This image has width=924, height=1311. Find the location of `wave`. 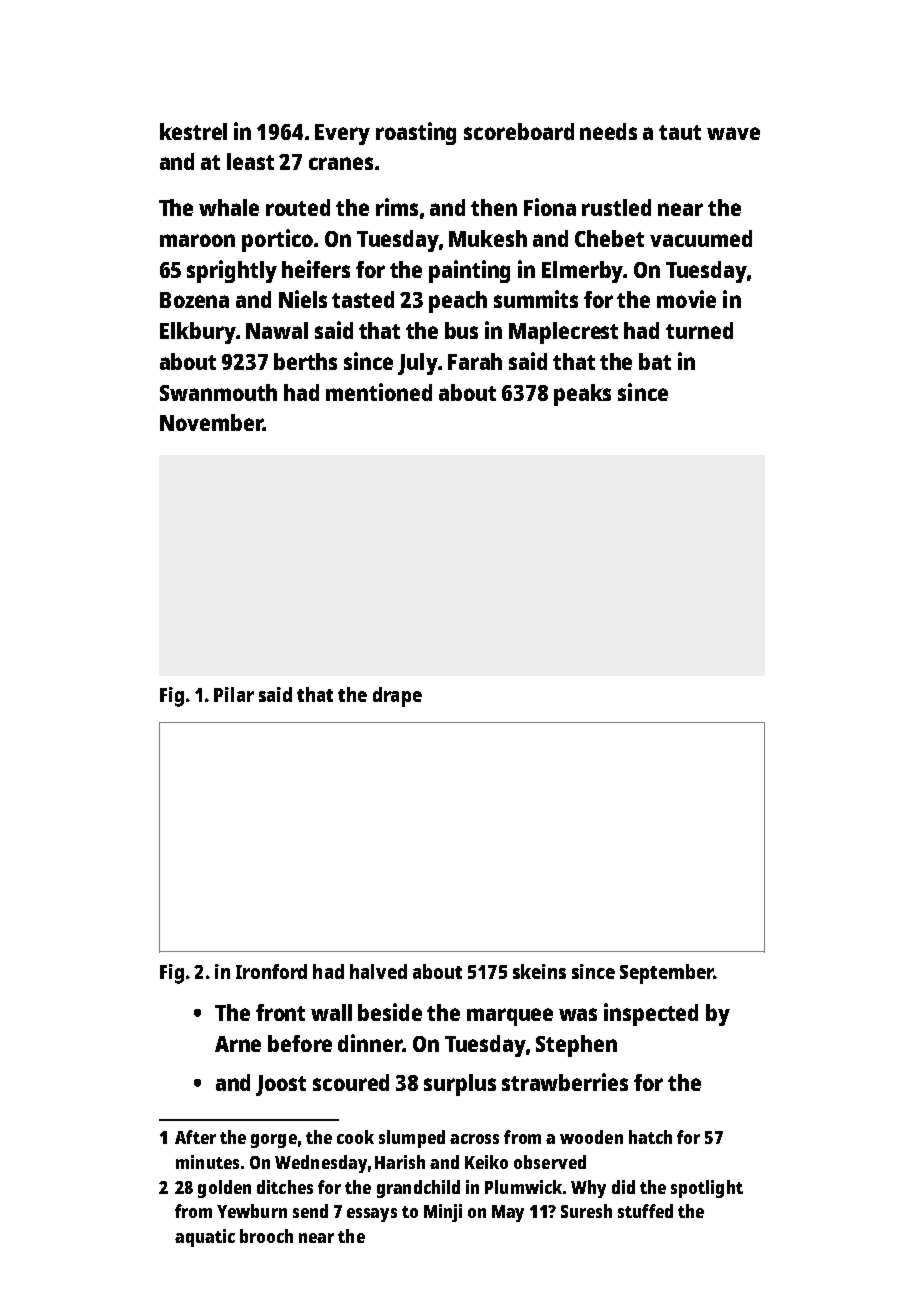

wave is located at coordinates (733, 133).
